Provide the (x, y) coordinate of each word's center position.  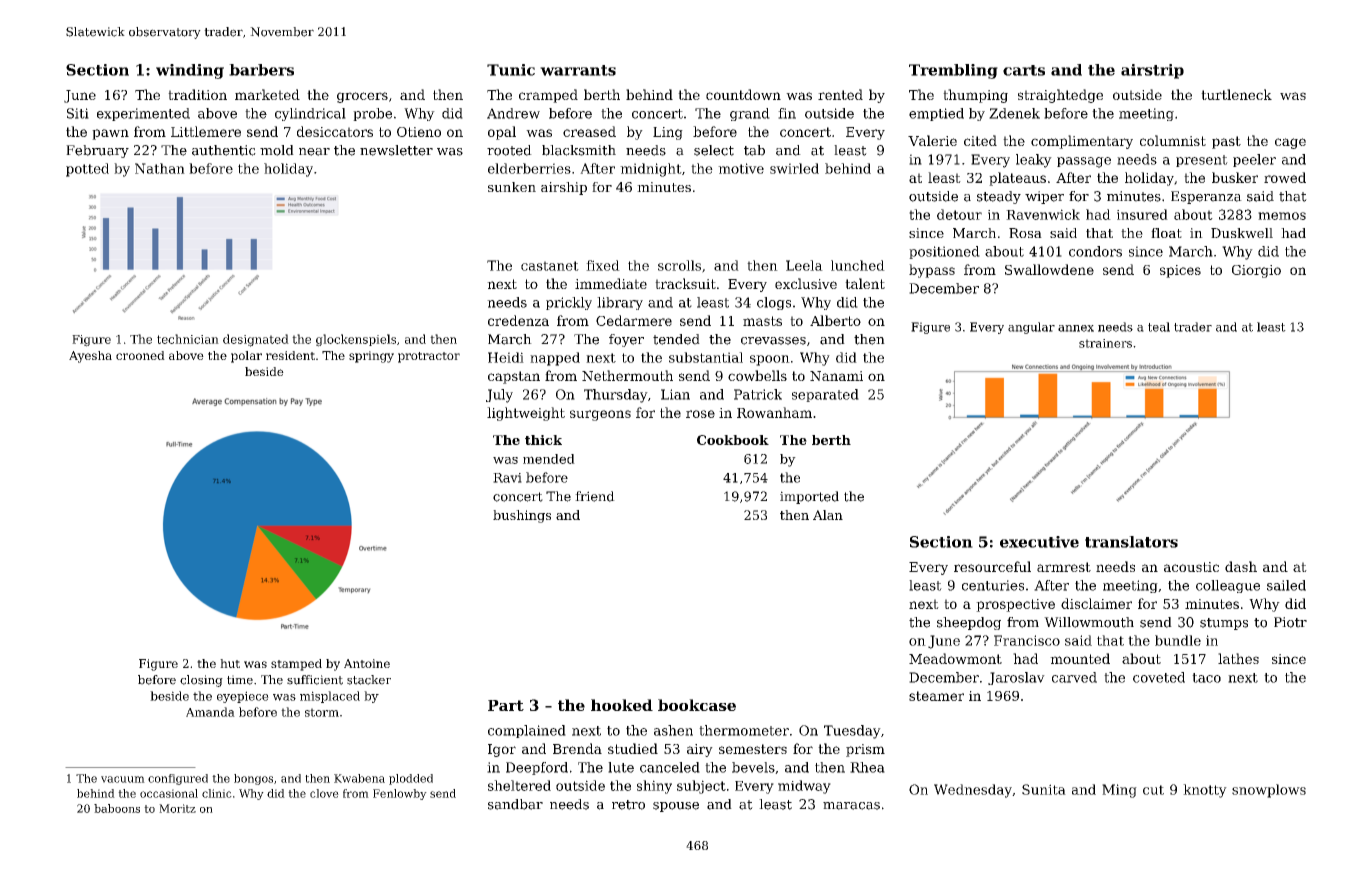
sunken (512, 187)
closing (201, 681)
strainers (1105, 343)
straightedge (1060, 96)
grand (750, 114)
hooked (622, 705)
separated (825, 395)
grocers (362, 97)
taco (1206, 678)
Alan (828, 515)
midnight (651, 170)
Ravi (507, 478)
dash (1241, 566)
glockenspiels (356, 340)
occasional (169, 793)
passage (1084, 162)
